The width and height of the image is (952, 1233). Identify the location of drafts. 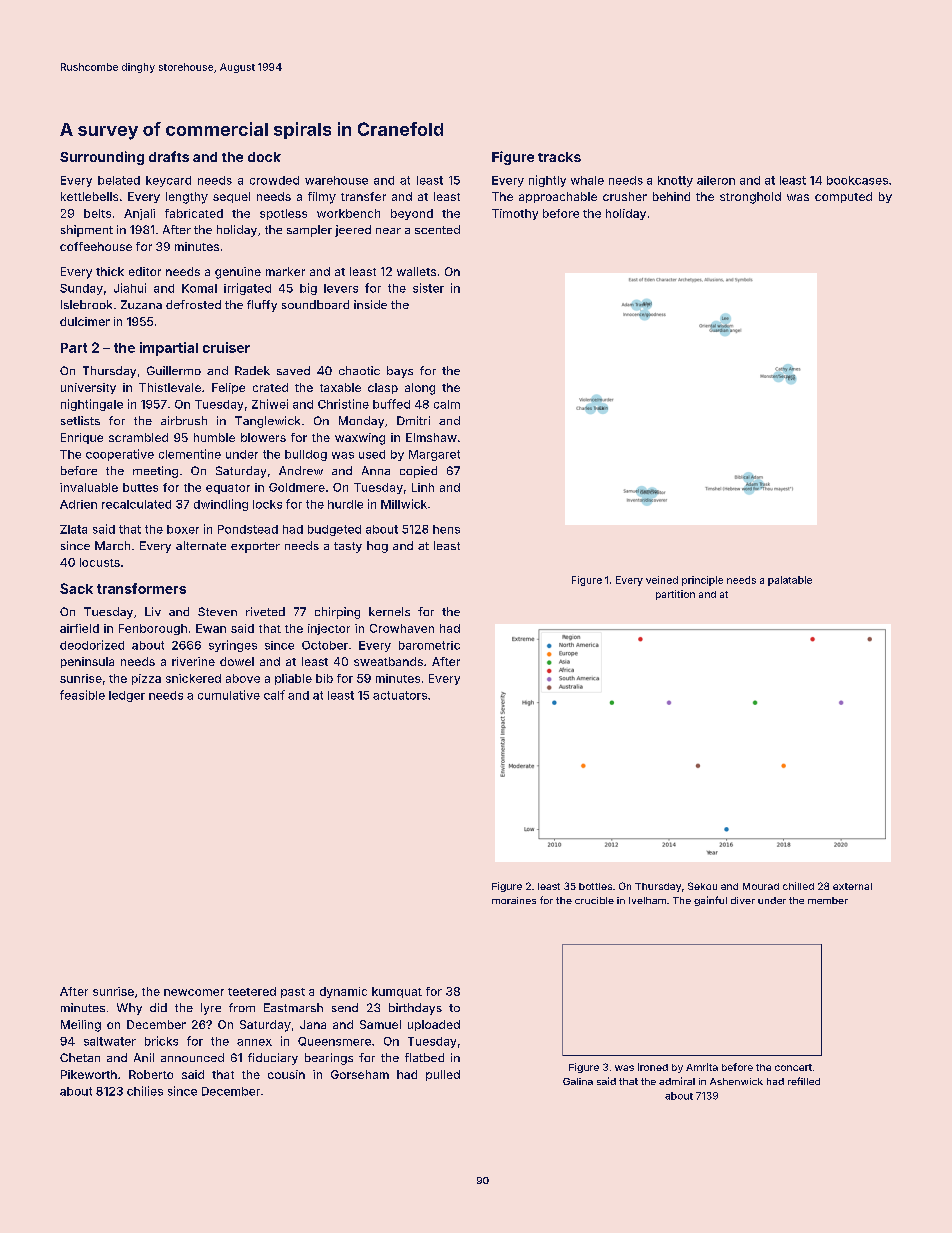
(169, 156).
